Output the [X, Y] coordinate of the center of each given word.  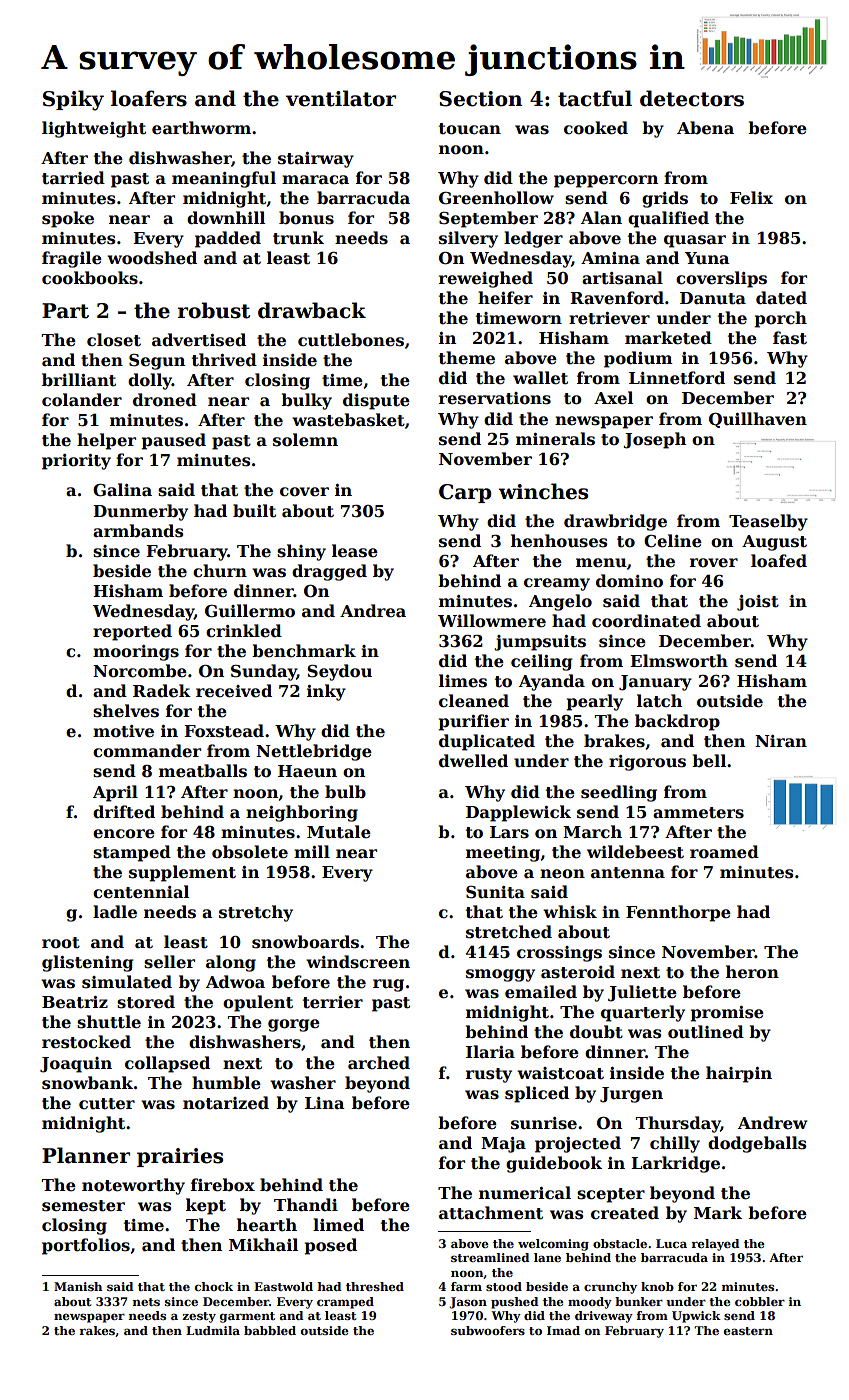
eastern [748, 1331]
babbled [270, 1330]
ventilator [341, 98]
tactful [595, 98]
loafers [149, 98]
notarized [226, 1103]
